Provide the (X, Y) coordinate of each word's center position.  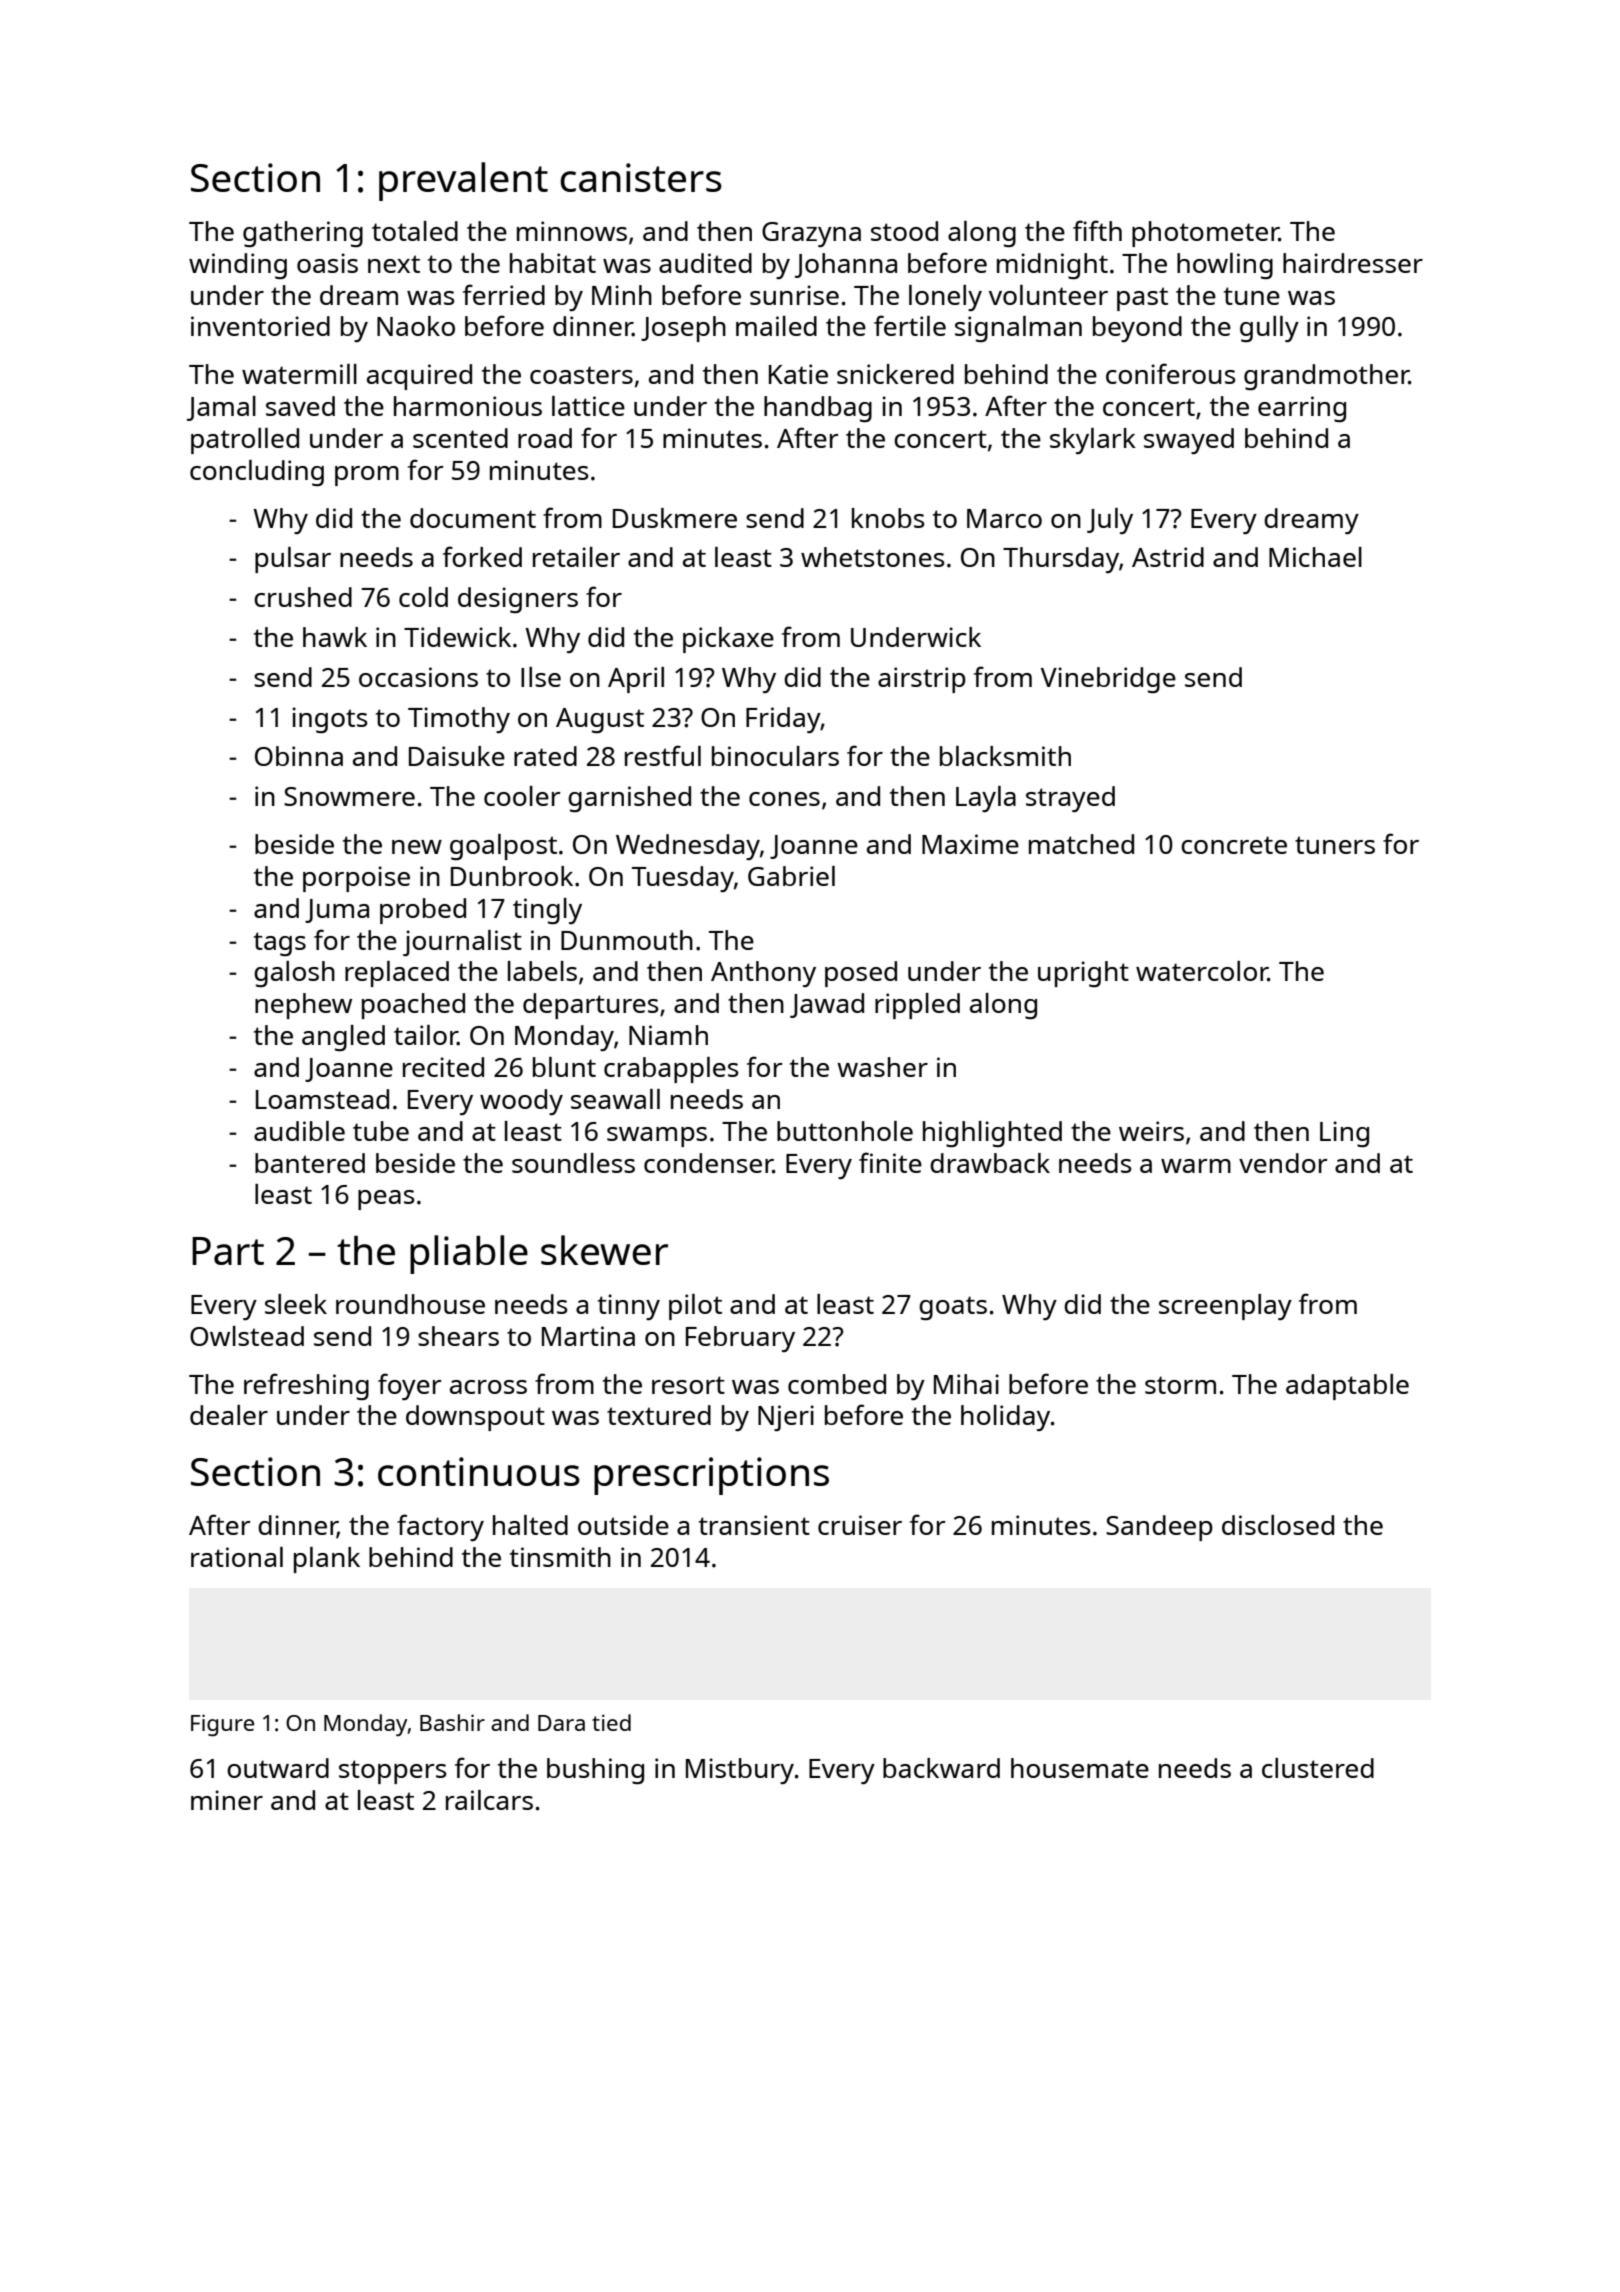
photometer (1205, 234)
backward (941, 1768)
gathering (303, 234)
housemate (1080, 1768)
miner (227, 1800)
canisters (641, 177)
